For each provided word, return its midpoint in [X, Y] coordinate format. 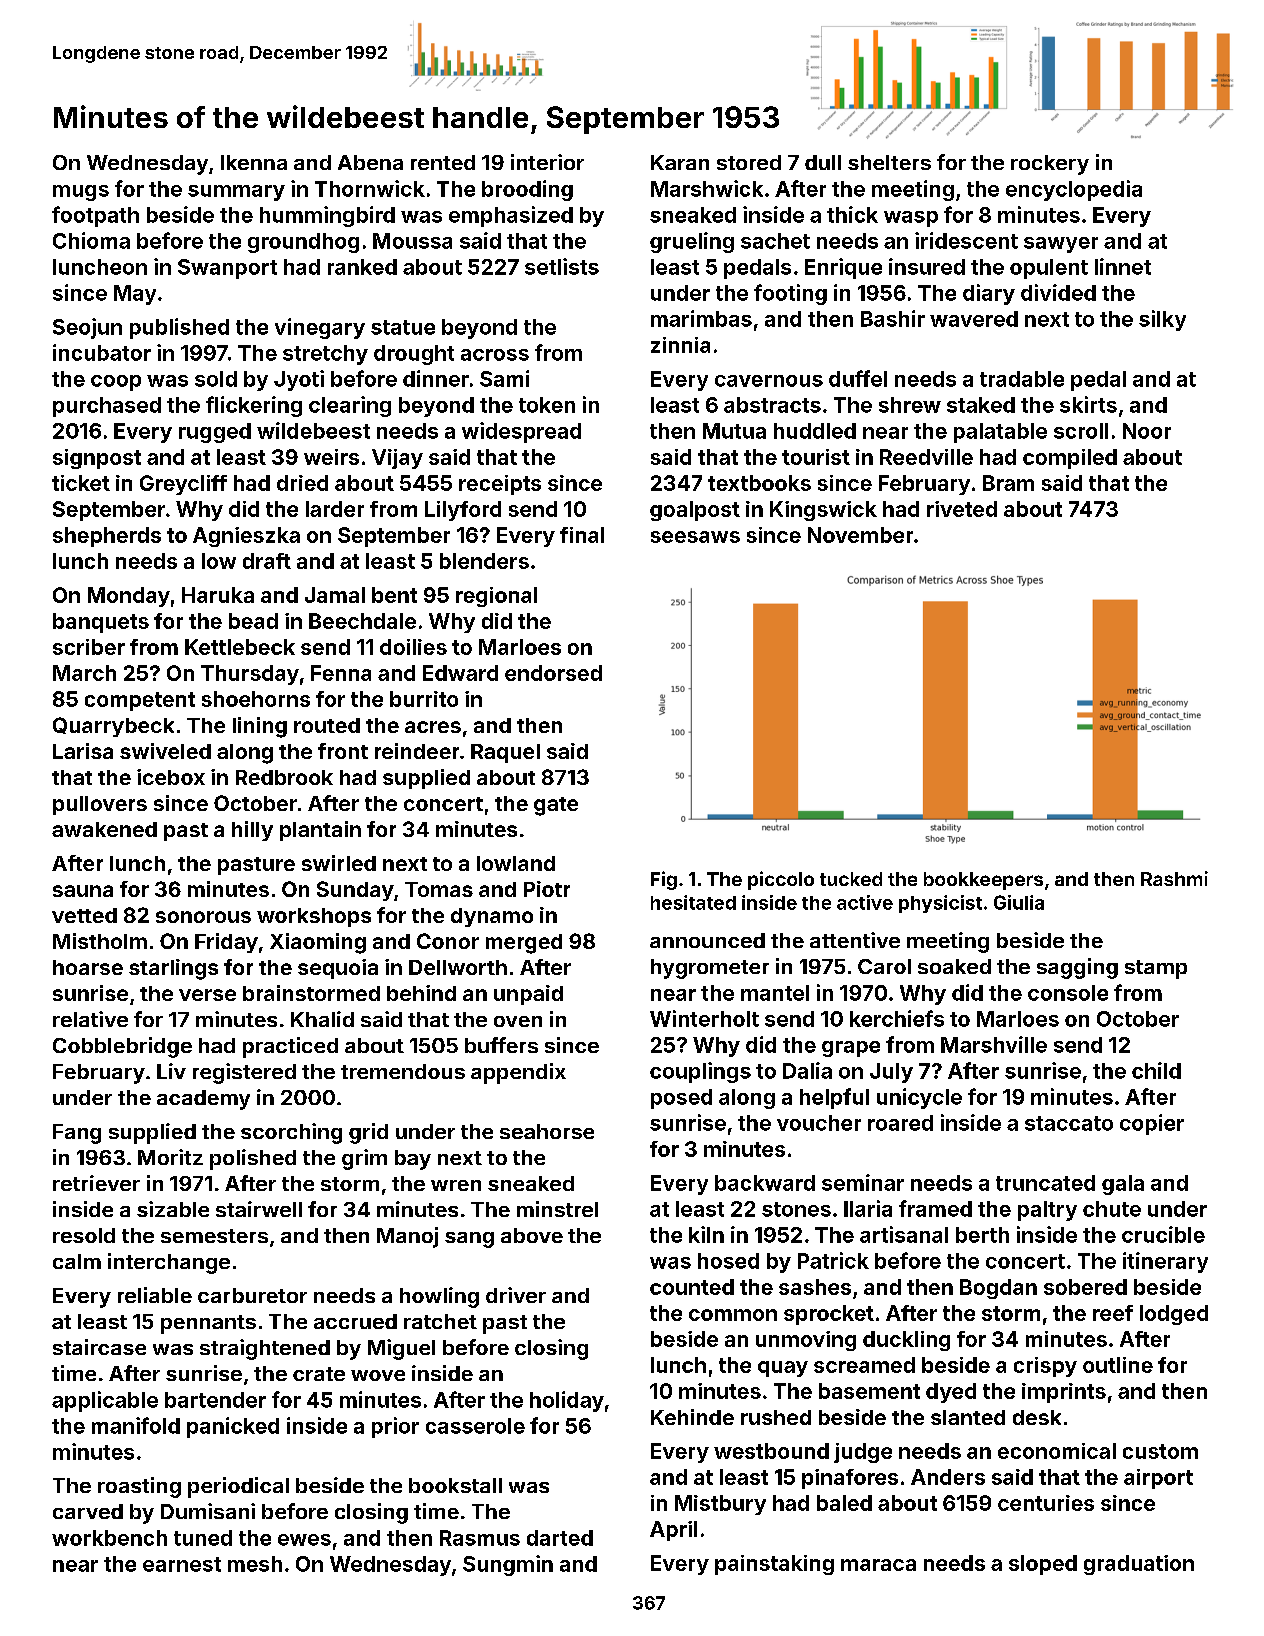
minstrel [557, 1209]
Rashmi [1174, 878]
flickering [254, 406]
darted [560, 1538]
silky [1162, 320]
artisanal [904, 1234]
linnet [1123, 266]
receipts [500, 485]
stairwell [259, 1209]
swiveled [165, 751]
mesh [255, 1564]
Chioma [91, 240]
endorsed [553, 673]
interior [547, 162]
